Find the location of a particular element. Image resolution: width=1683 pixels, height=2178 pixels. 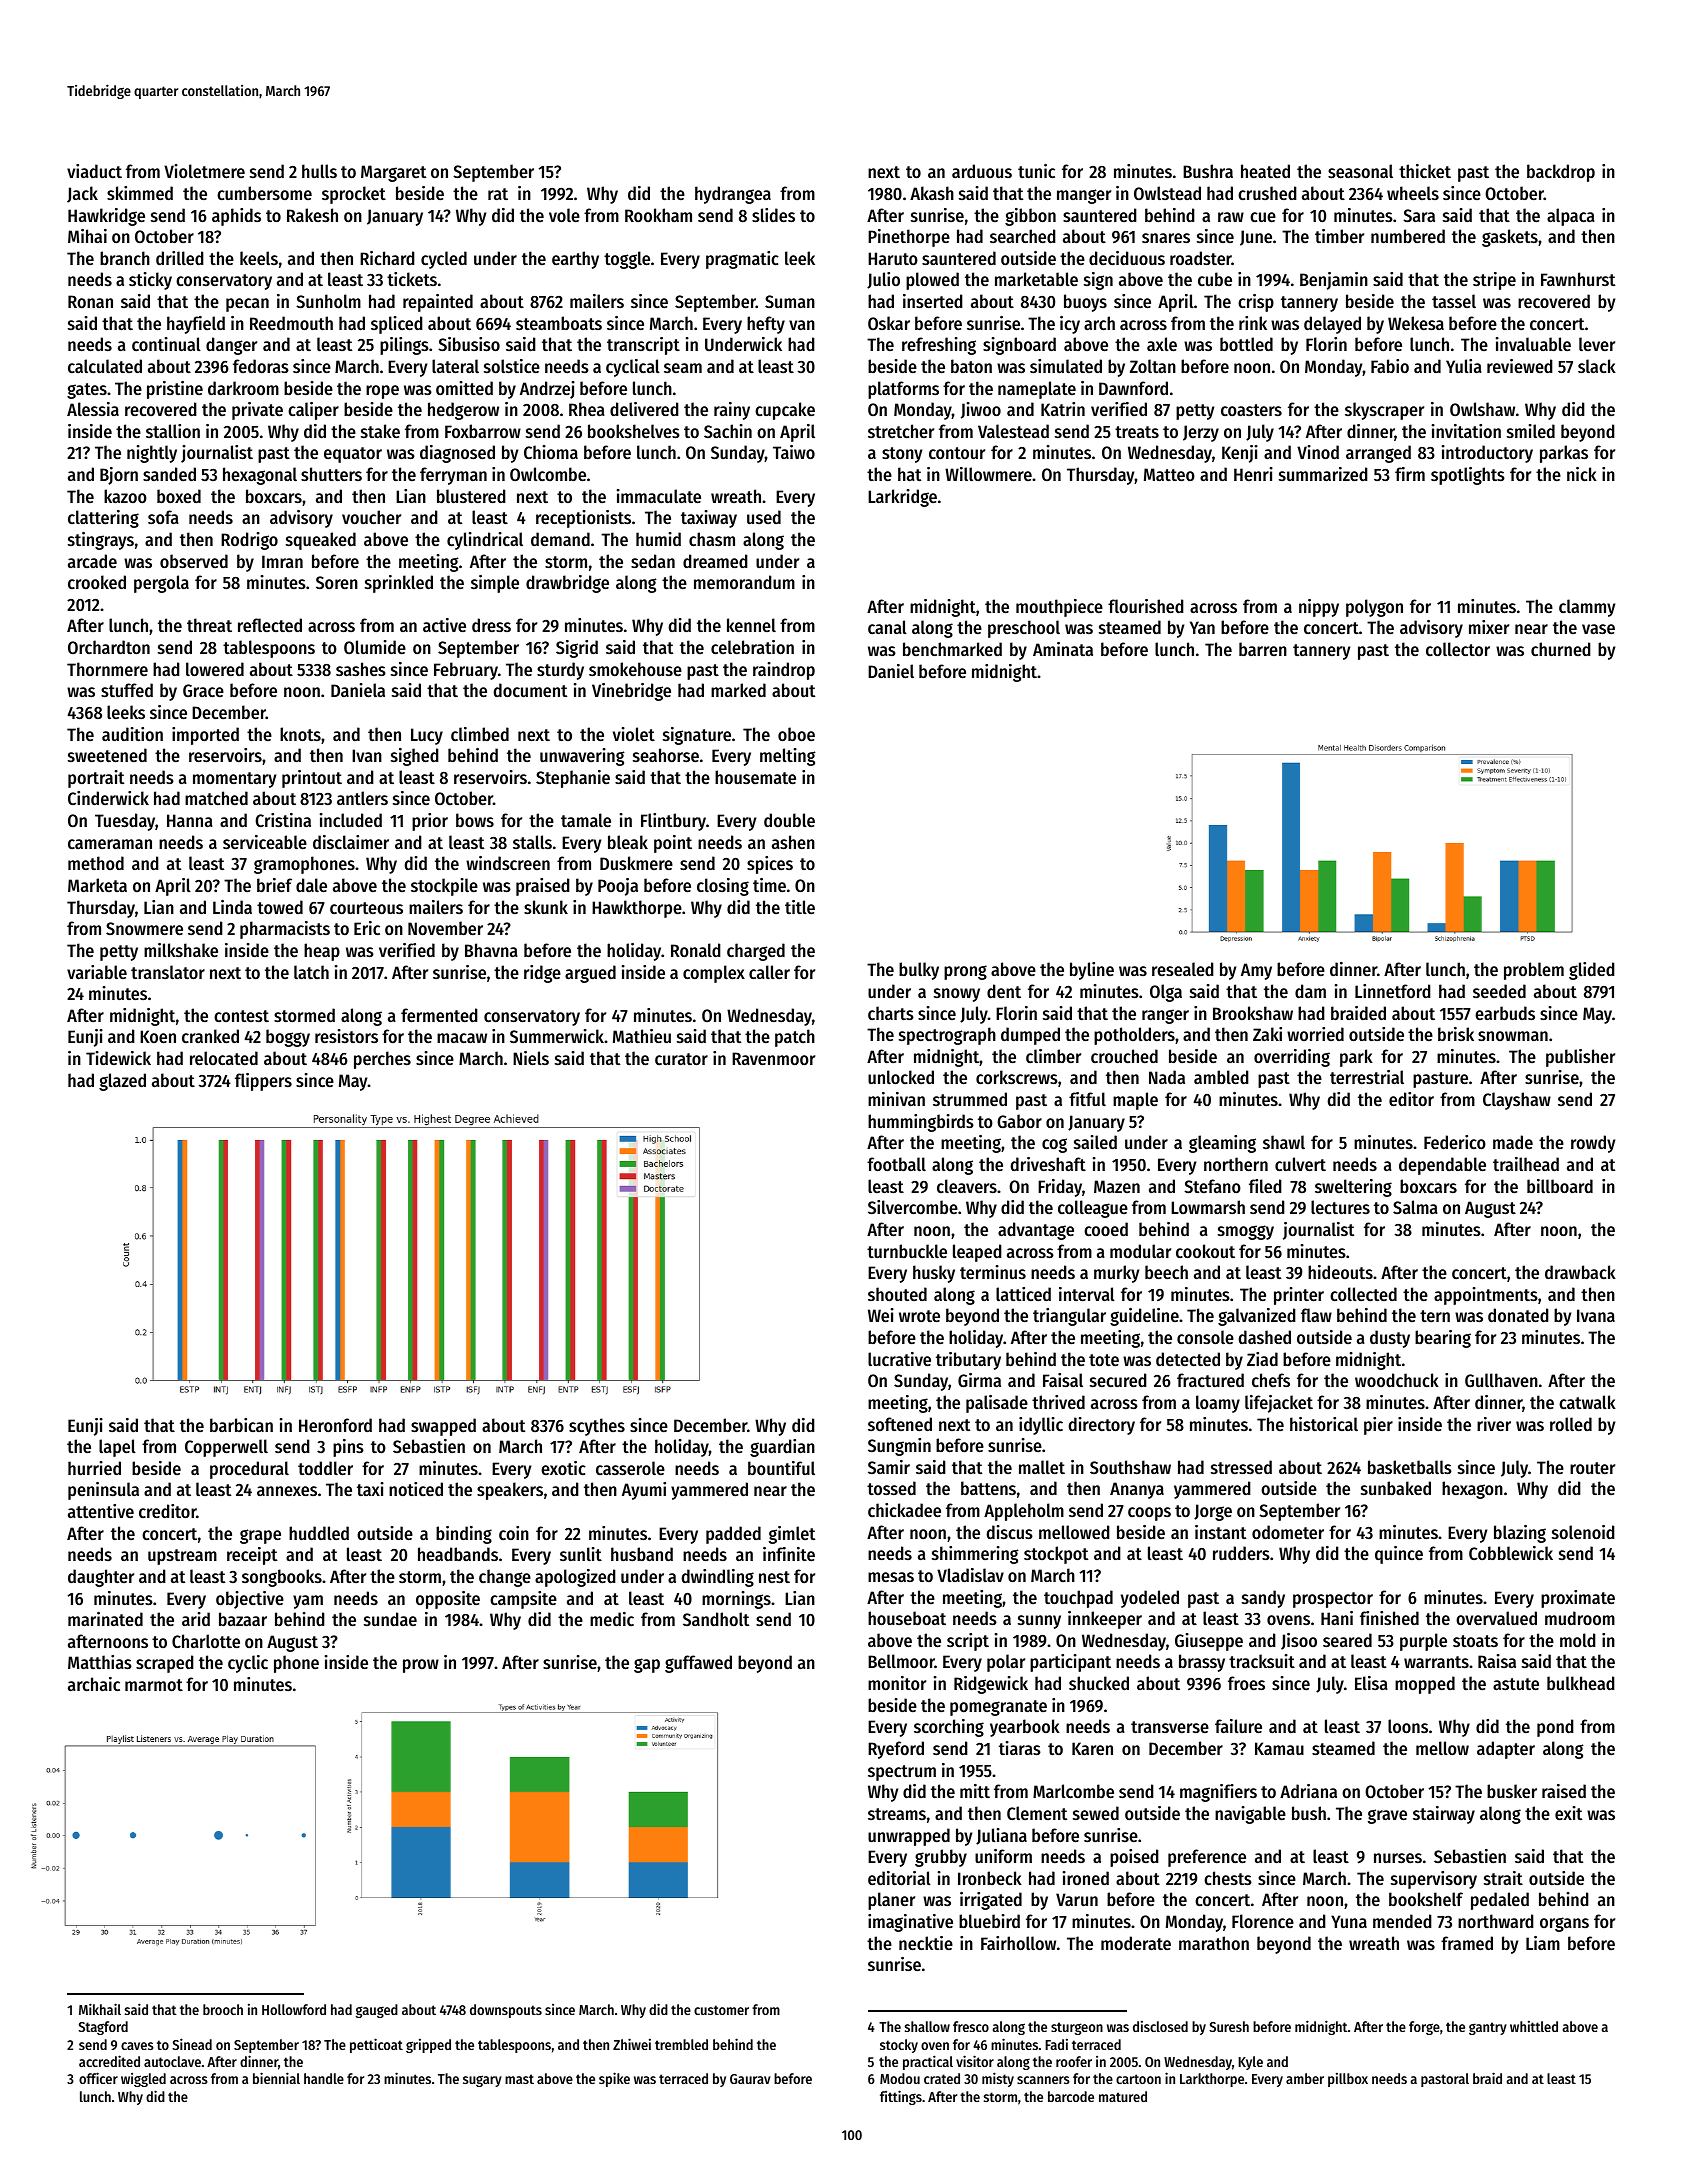

Copperwell is located at coordinates (226, 1448).
